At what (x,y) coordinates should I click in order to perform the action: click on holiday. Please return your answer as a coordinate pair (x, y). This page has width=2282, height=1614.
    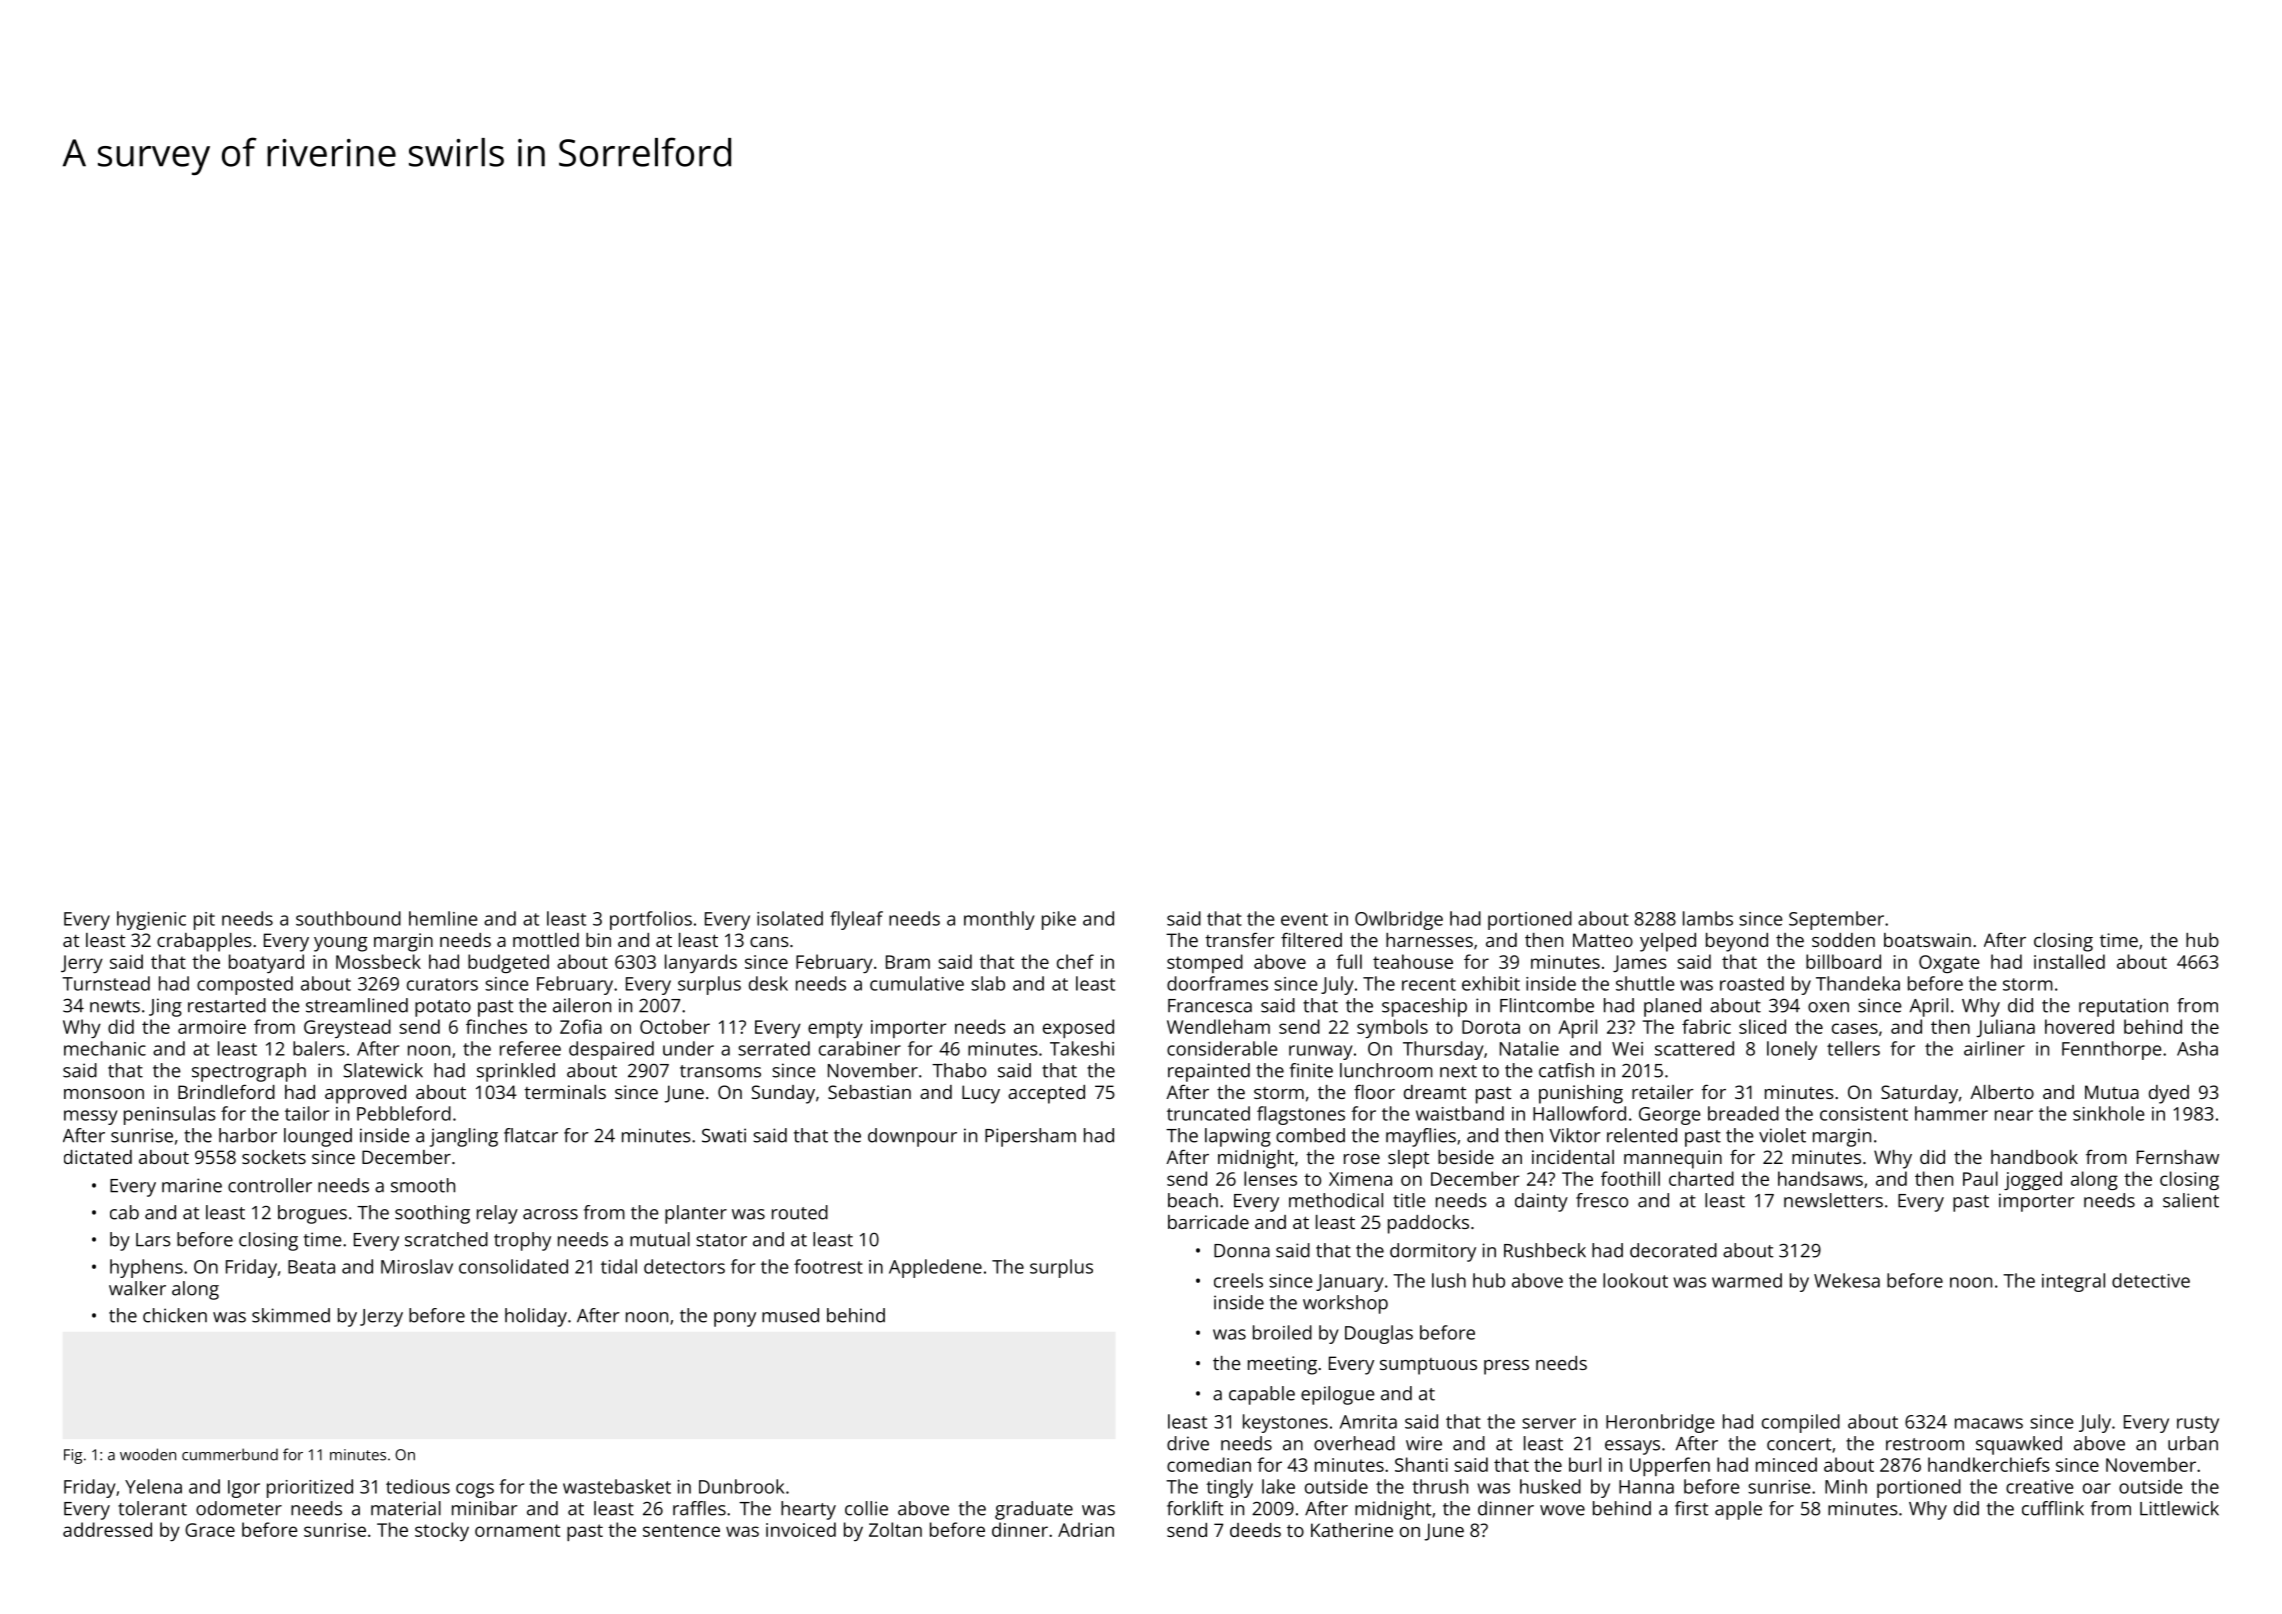
    Looking at the image, I should click on (536, 1317).
